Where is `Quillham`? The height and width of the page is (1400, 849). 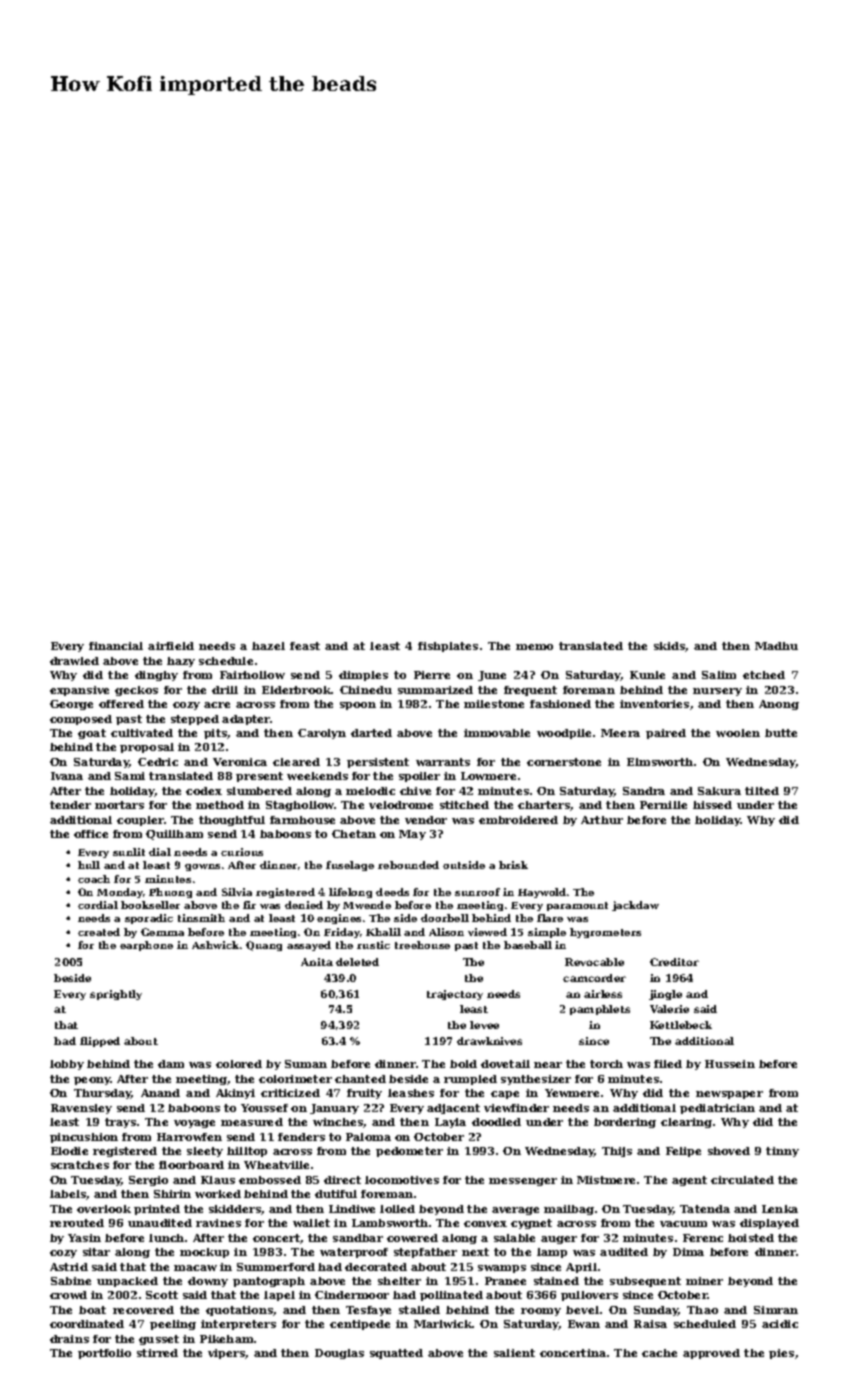 Quillham is located at coordinates (174, 835).
